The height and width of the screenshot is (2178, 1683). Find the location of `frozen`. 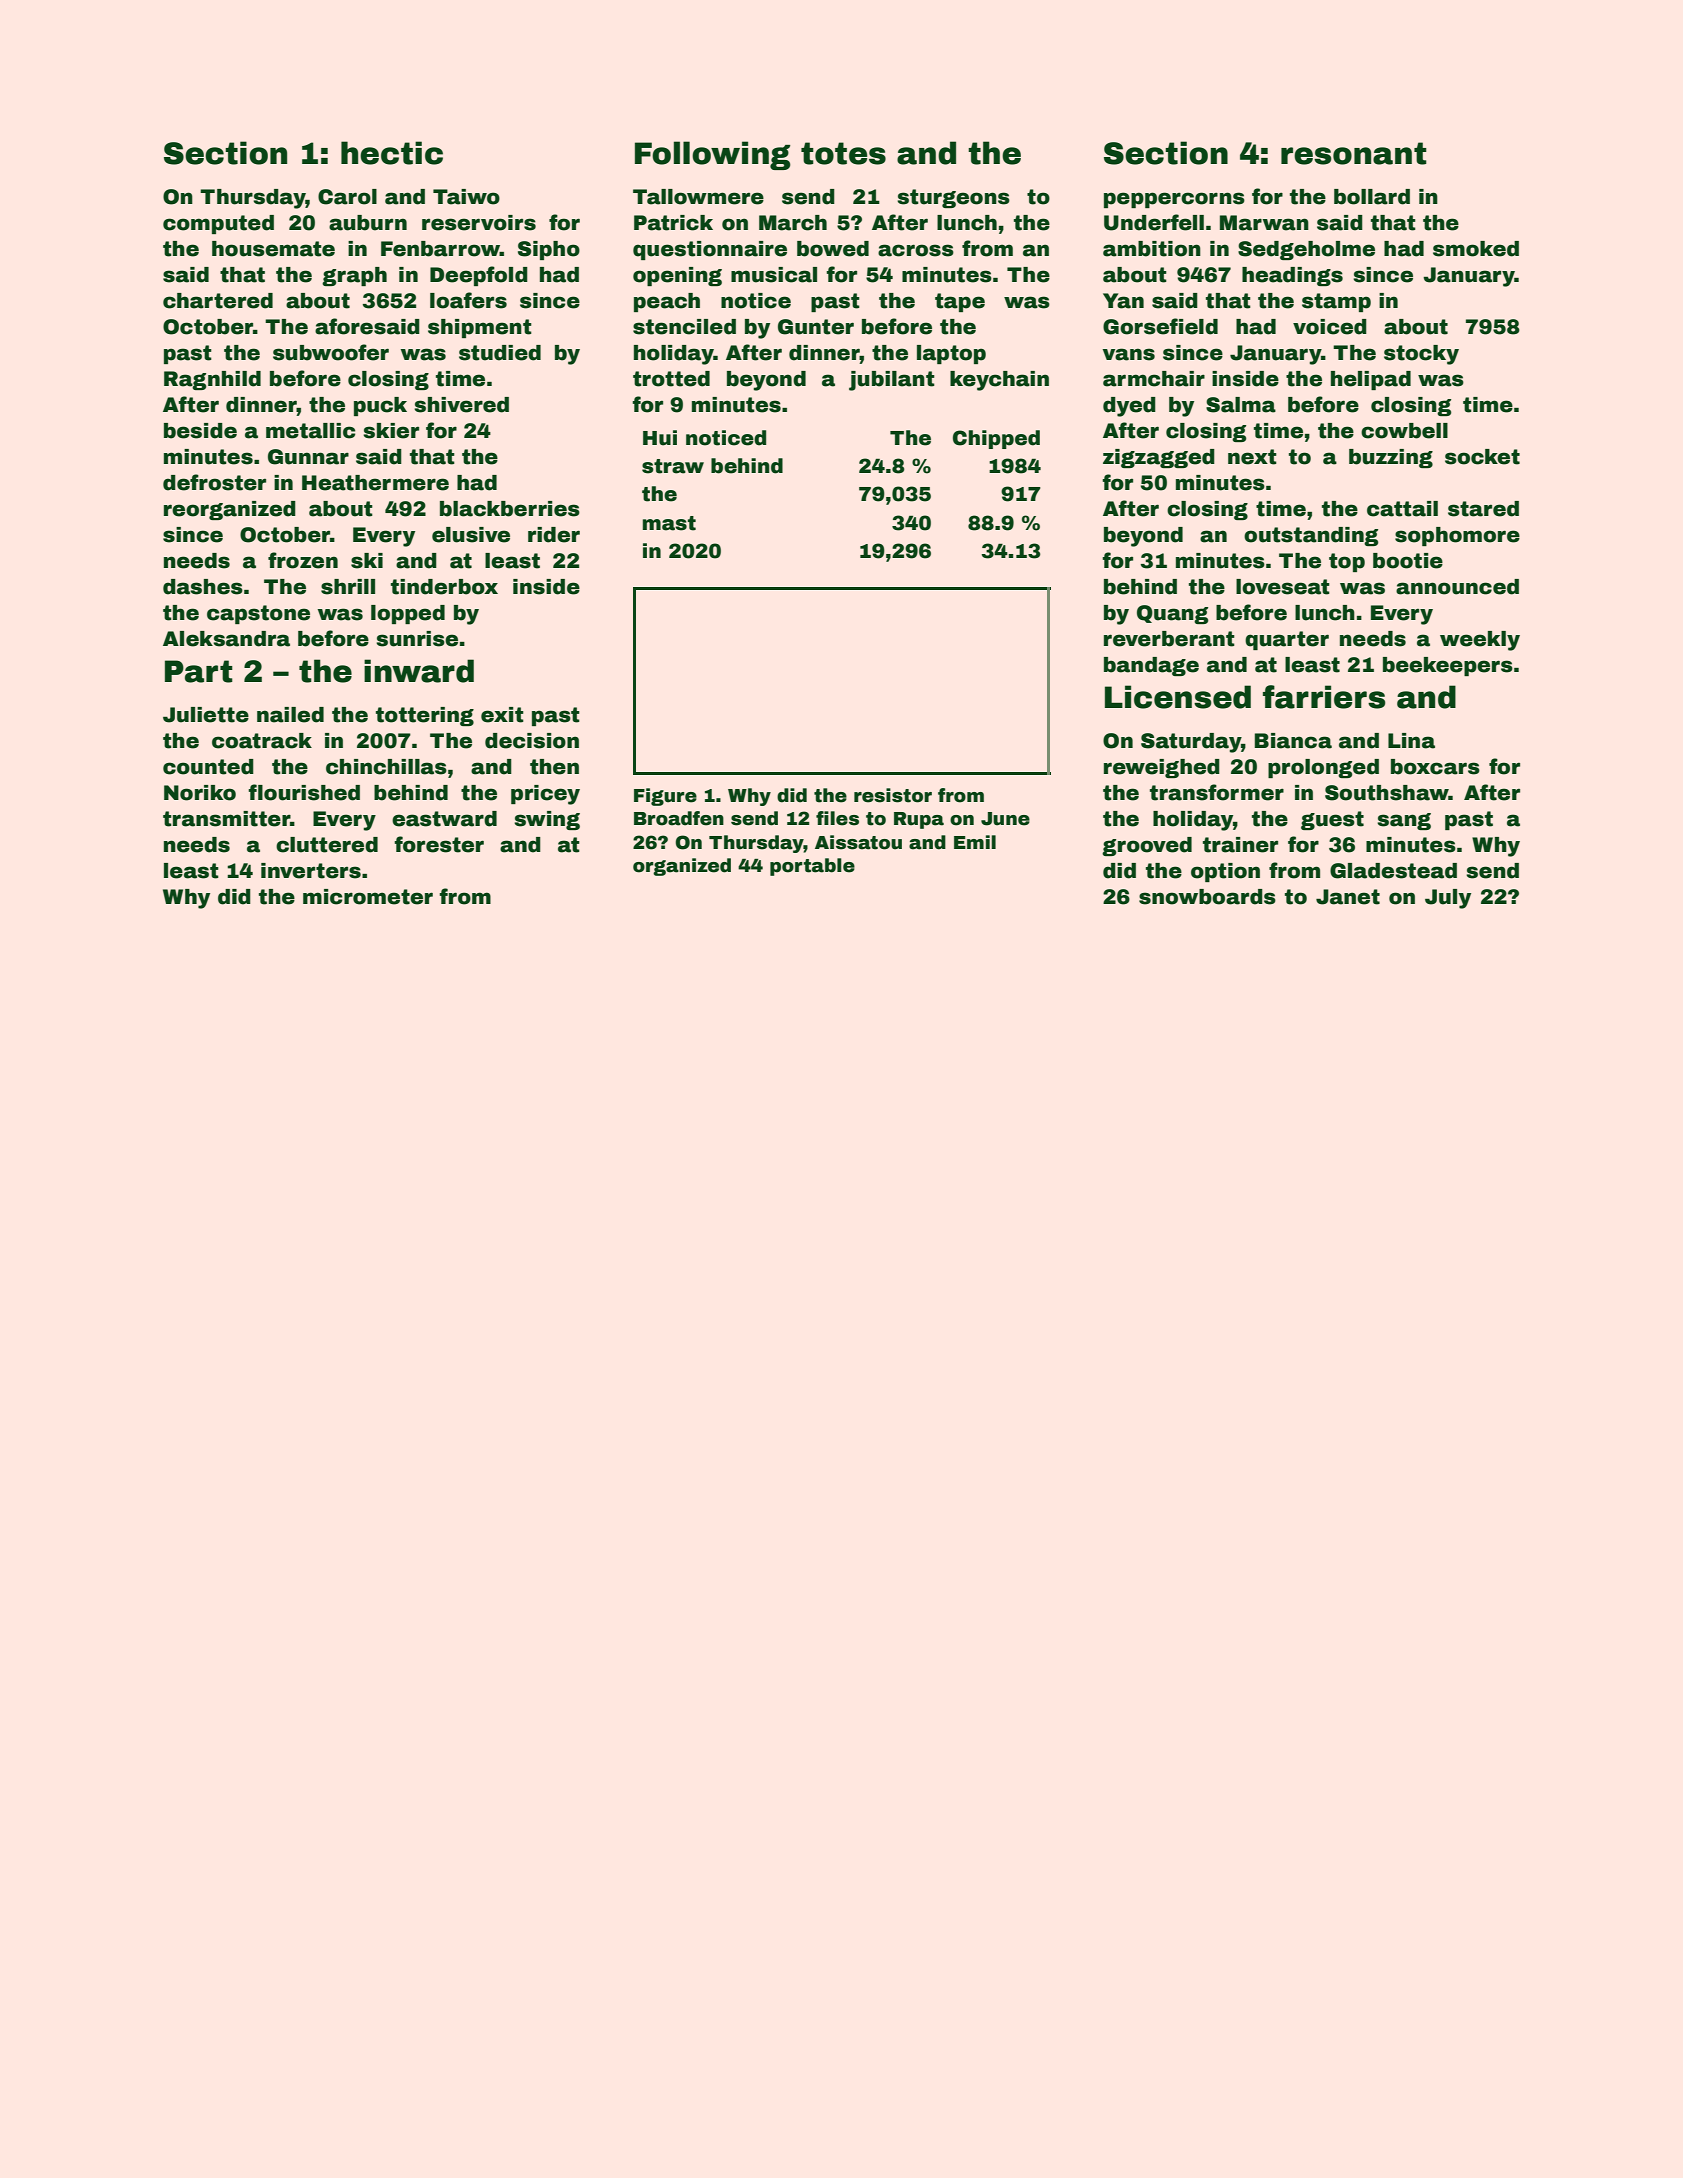

frozen is located at coordinates (303, 560).
